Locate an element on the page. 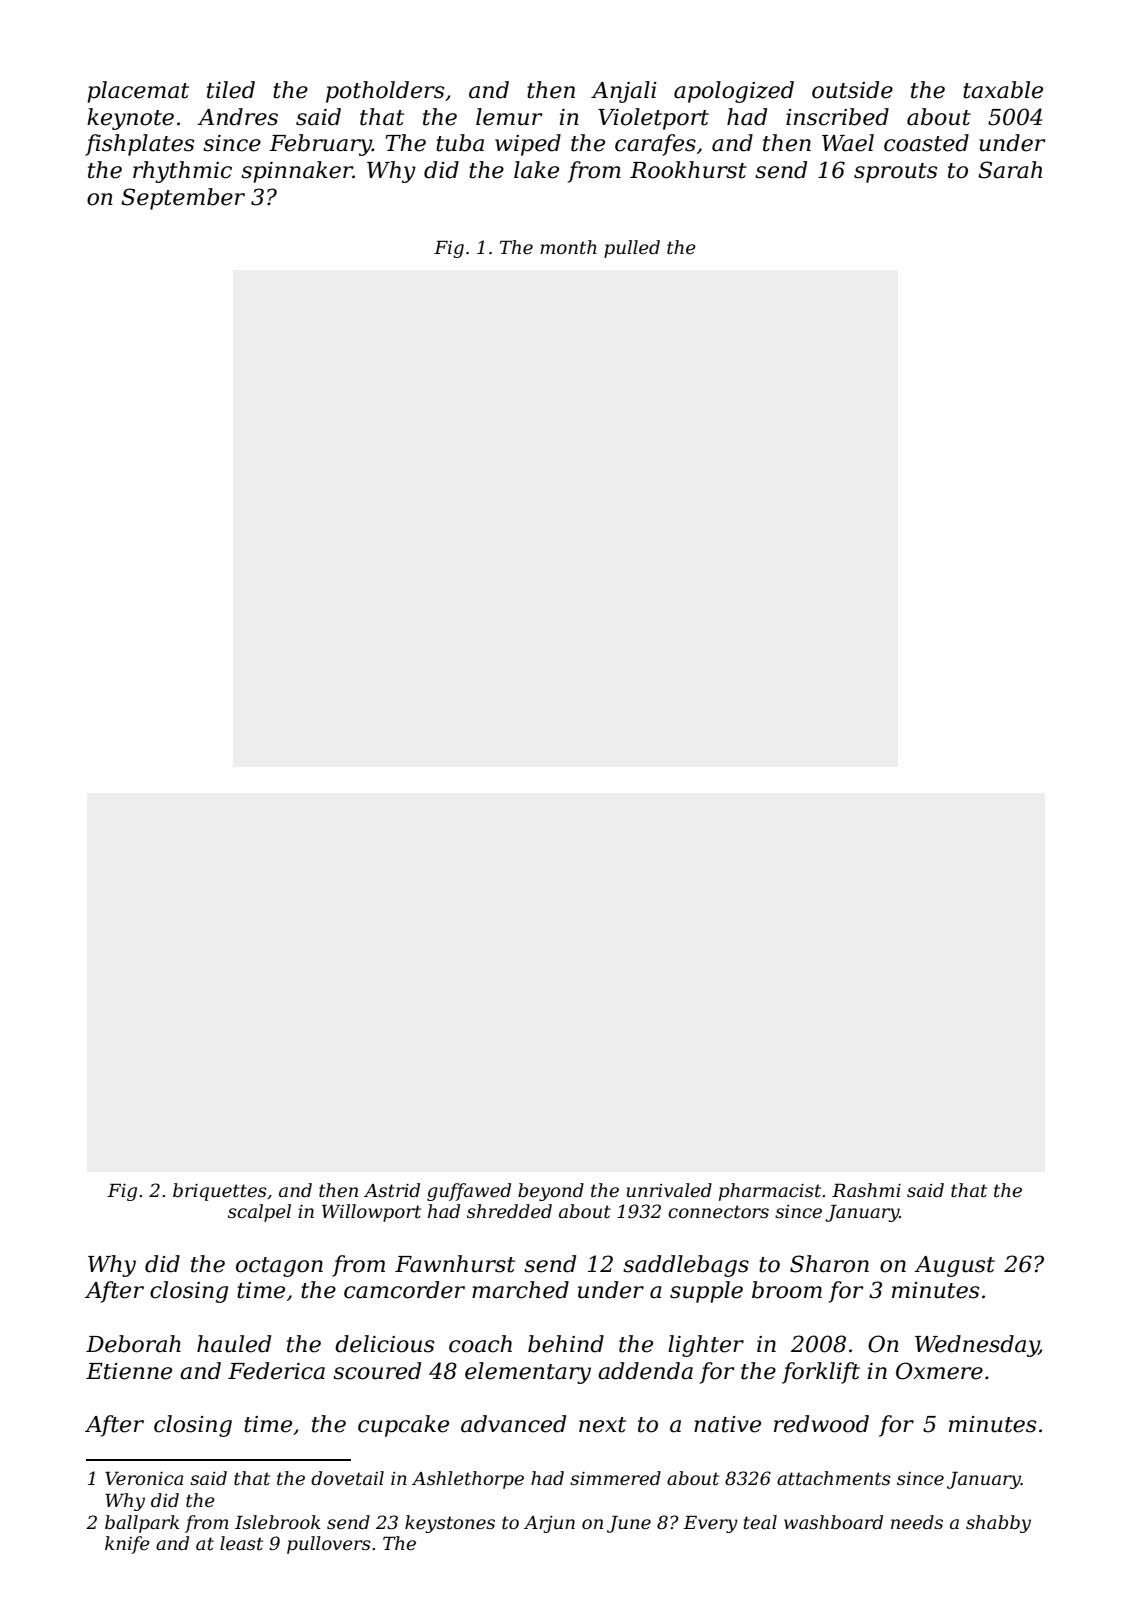 The width and height of the page is (1131, 1607). rhythmic is located at coordinates (182, 172).
